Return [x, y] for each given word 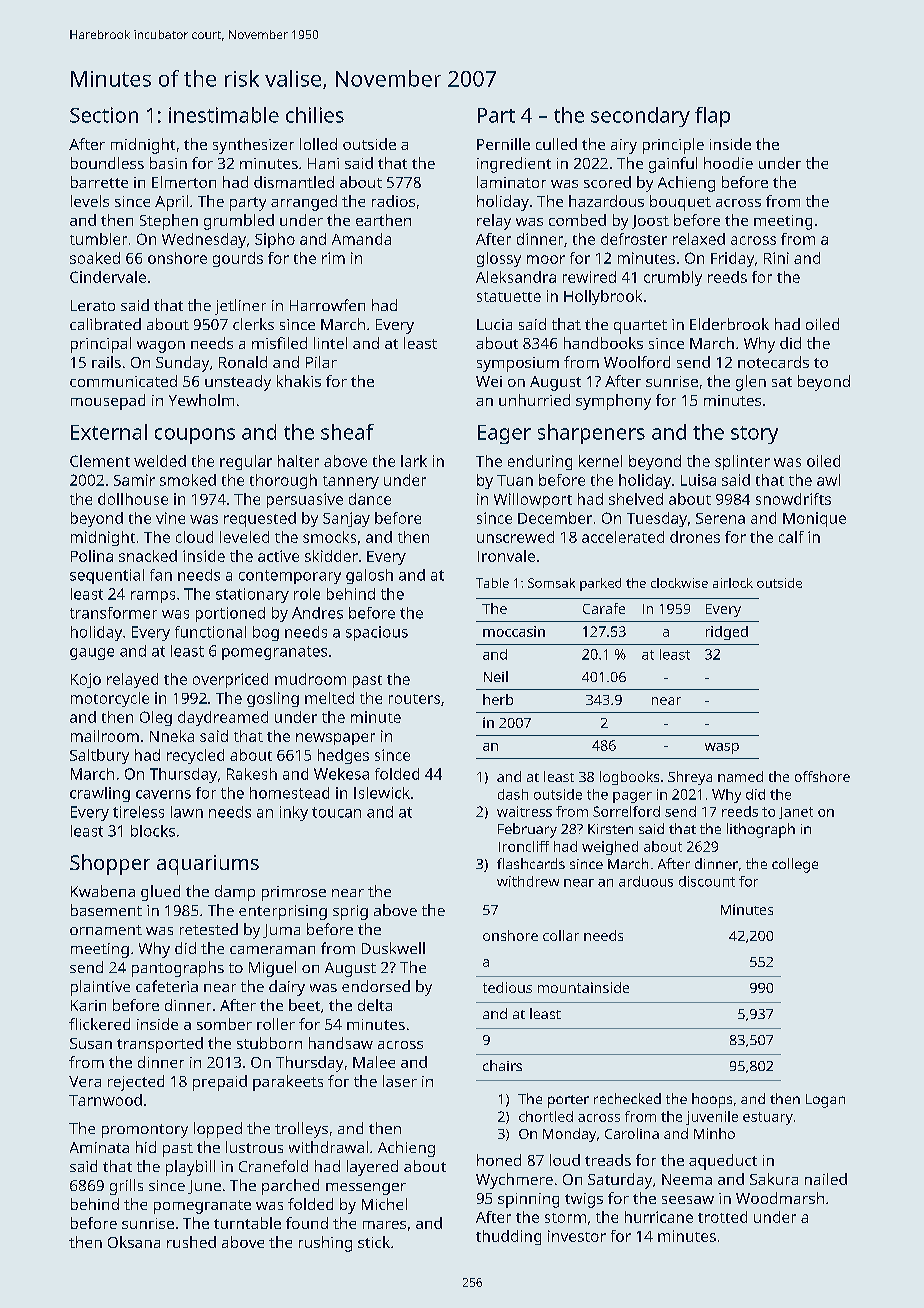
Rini [776, 258]
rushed [191, 1242]
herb [498, 699]
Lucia [494, 324]
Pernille [503, 144]
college [795, 865]
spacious [377, 633]
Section [104, 115]
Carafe [604, 608]
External [109, 432]
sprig [350, 912]
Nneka [172, 736]
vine [170, 518]
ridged [727, 633]
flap [712, 117]
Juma [281, 931]
